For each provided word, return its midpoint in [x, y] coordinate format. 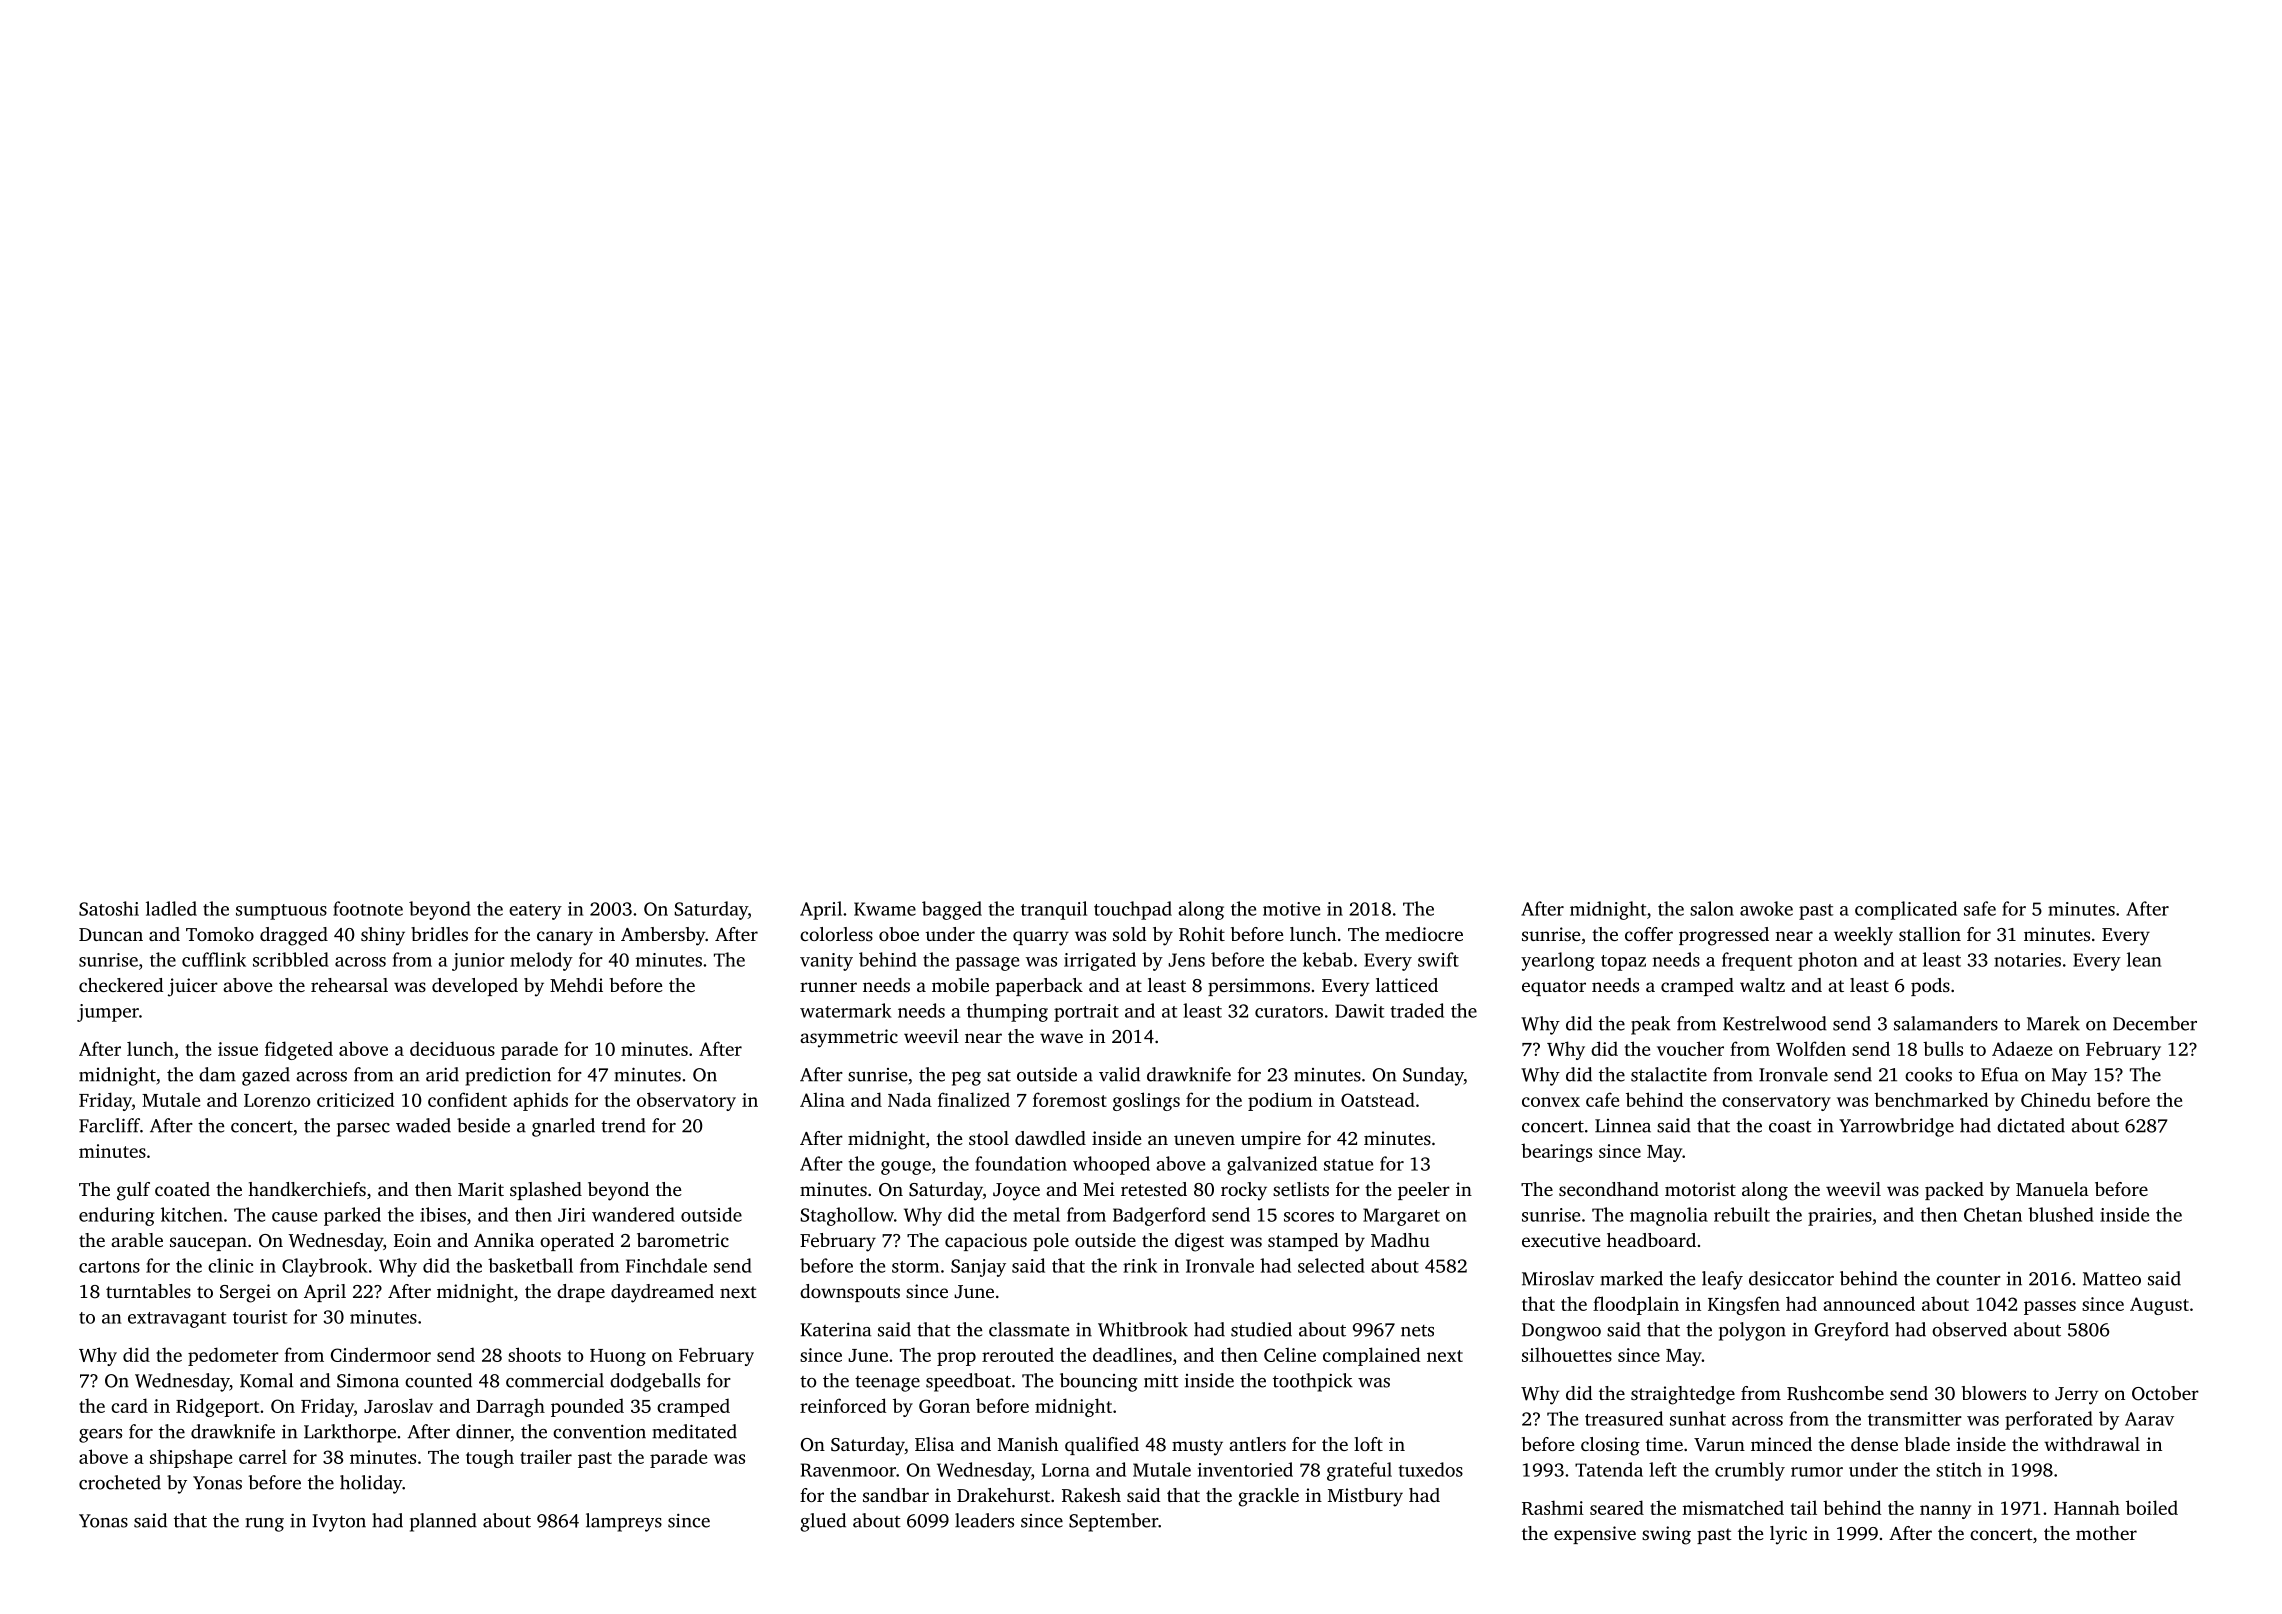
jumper [108, 1013]
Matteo [2112, 1279]
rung [264, 1525]
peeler [1424, 1191]
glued [823, 1522]
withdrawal [2092, 1444]
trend [623, 1125]
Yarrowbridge [1896, 1127]
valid [1119, 1074]
